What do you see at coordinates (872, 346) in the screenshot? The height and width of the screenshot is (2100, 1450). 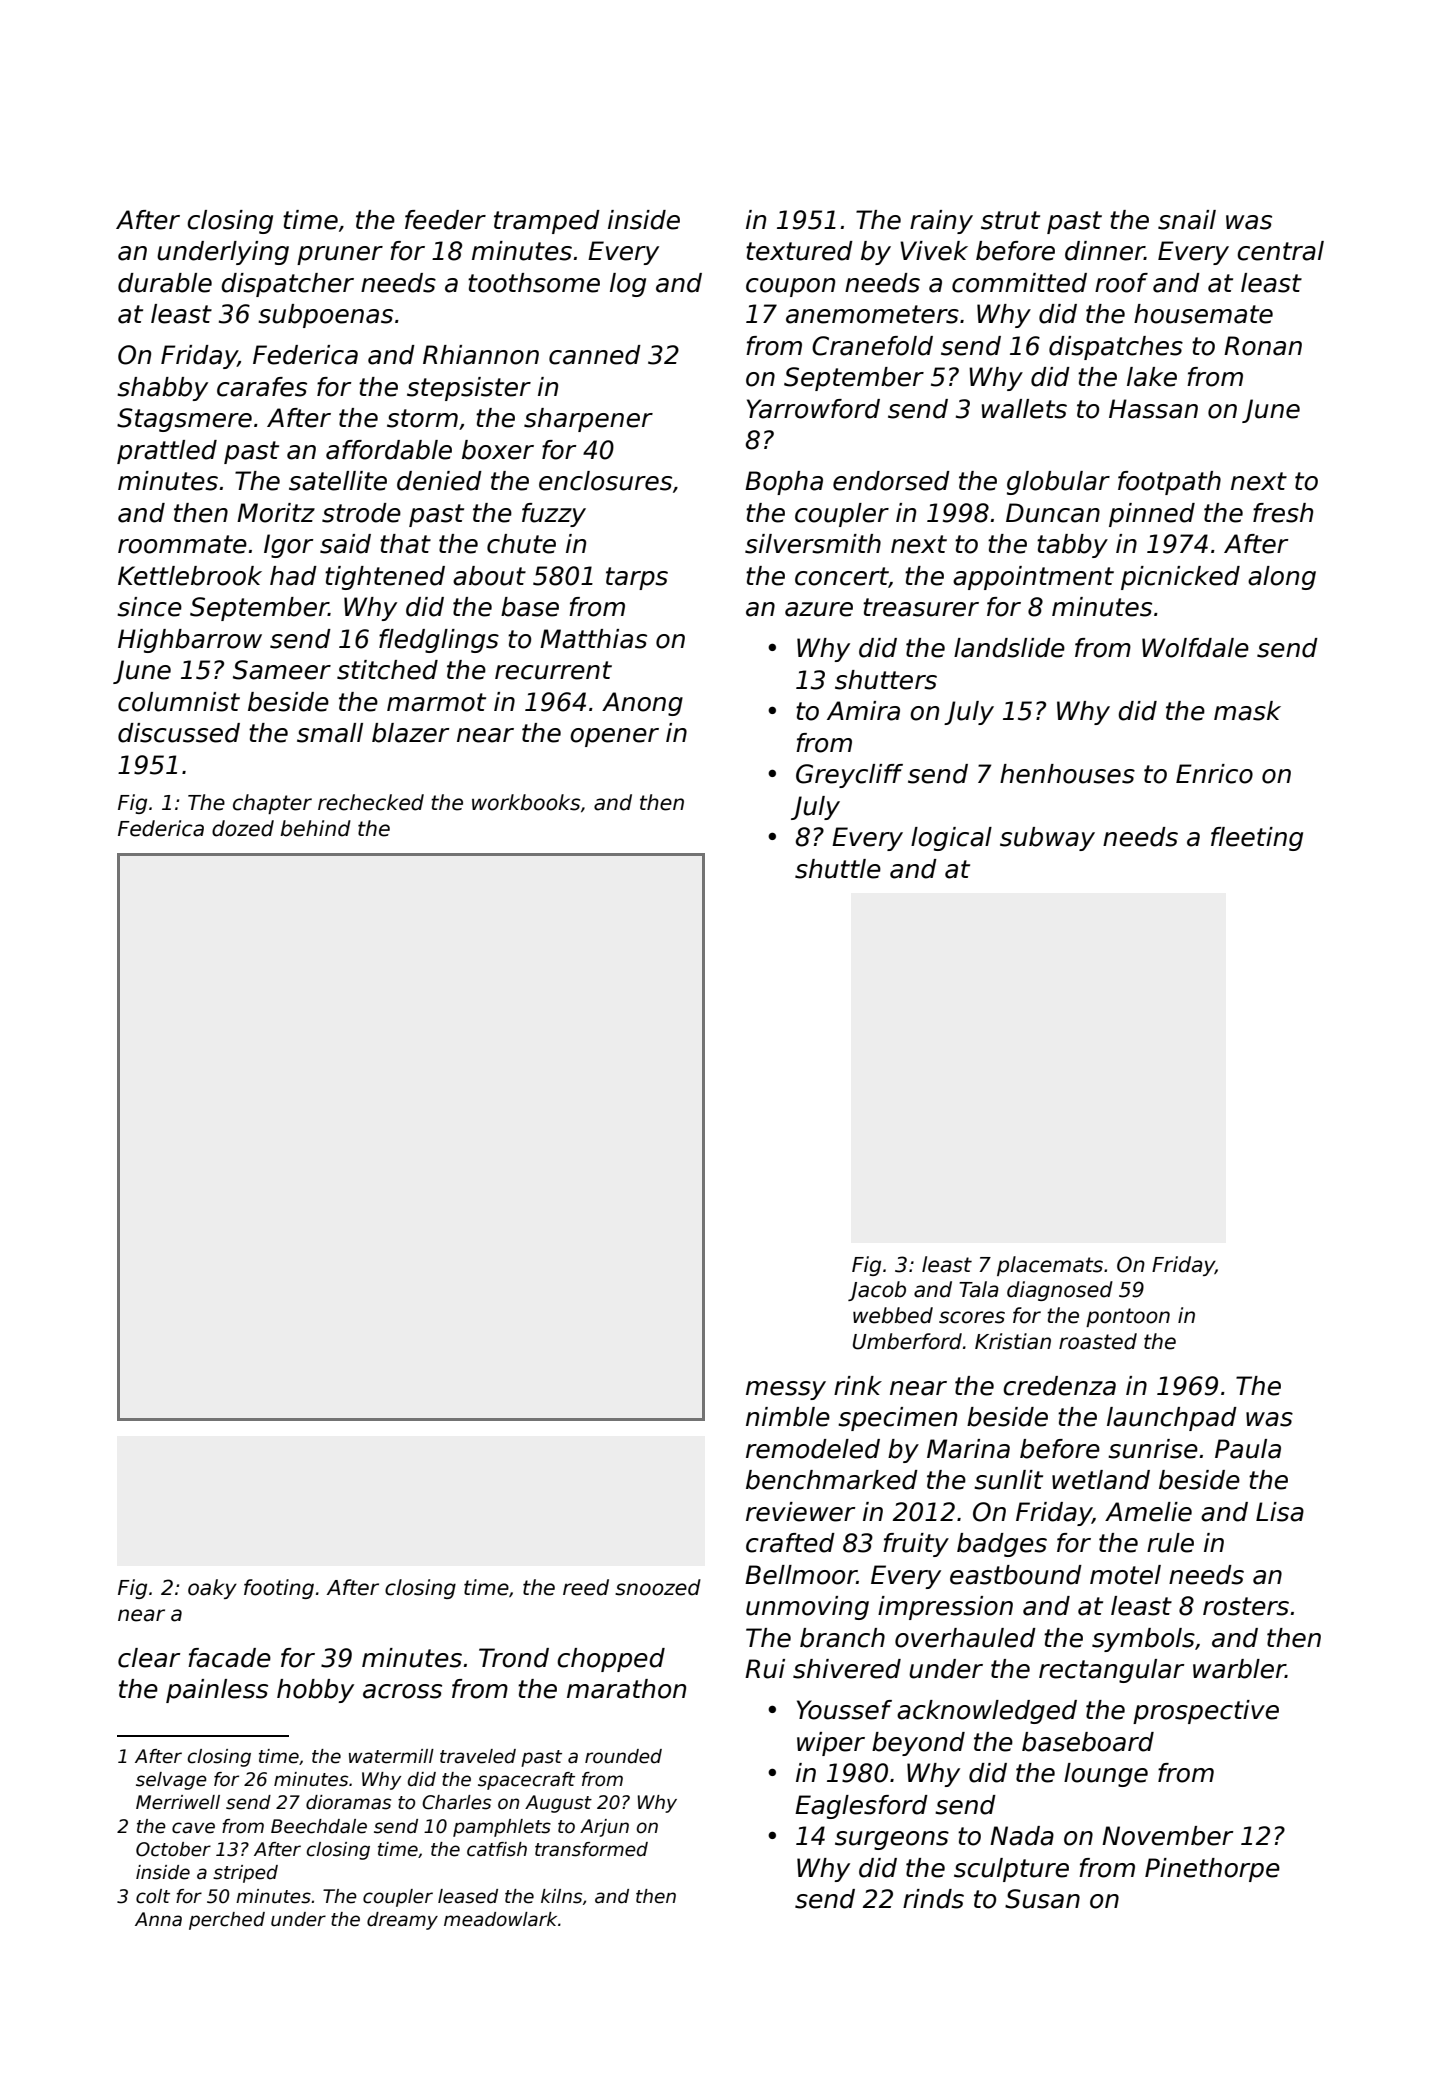 I see `Cranefold` at bounding box center [872, 346].
